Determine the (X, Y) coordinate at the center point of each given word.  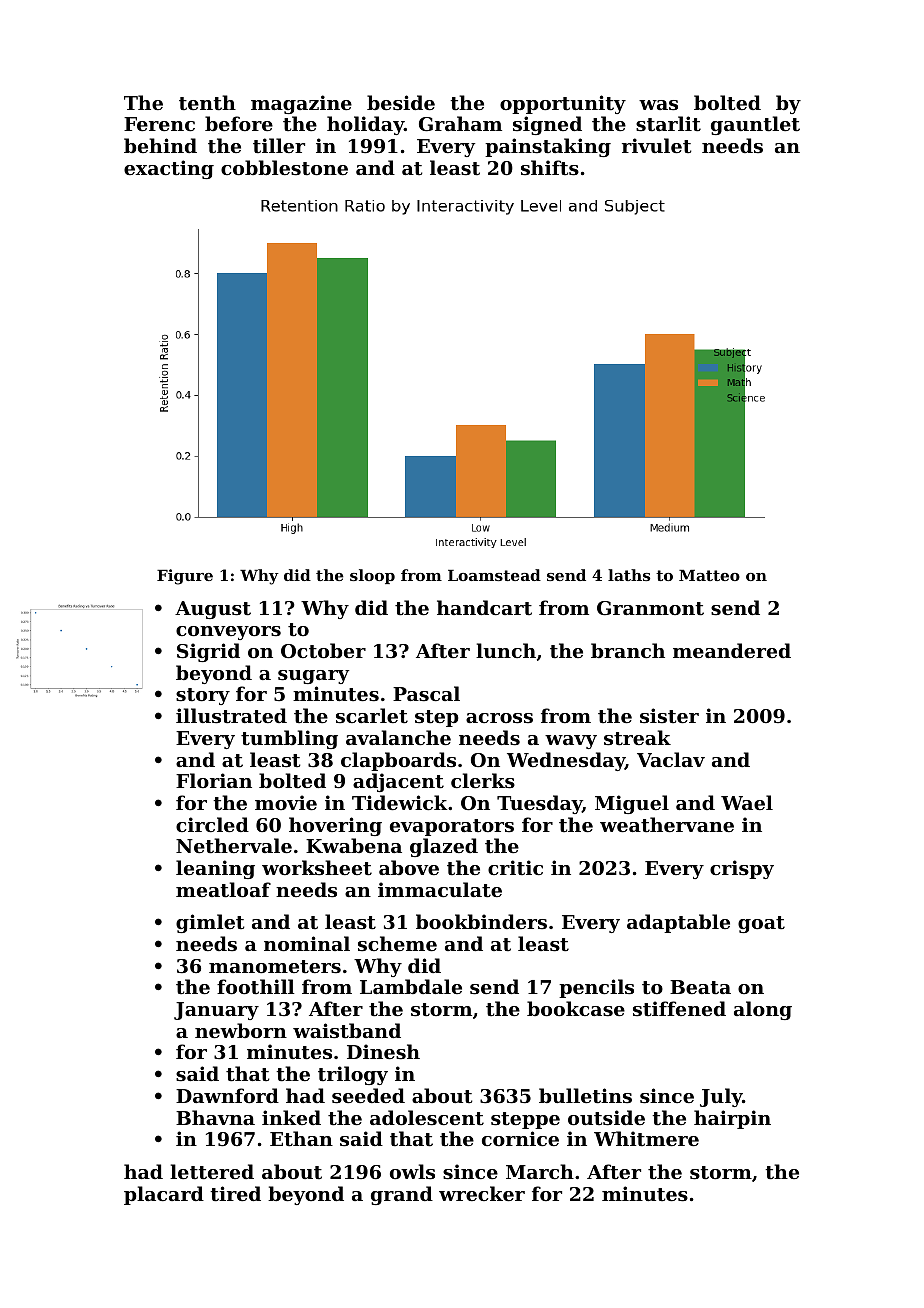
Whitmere (646, 1139)
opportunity (563, 104)
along (763, 1010)
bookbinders (481, 921)
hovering (335, 826)
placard (164, 1195)
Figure (185, 577)
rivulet (656, 145)
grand (402, 1195)
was (658, 105)
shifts (550, 168)
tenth (207, 103)
